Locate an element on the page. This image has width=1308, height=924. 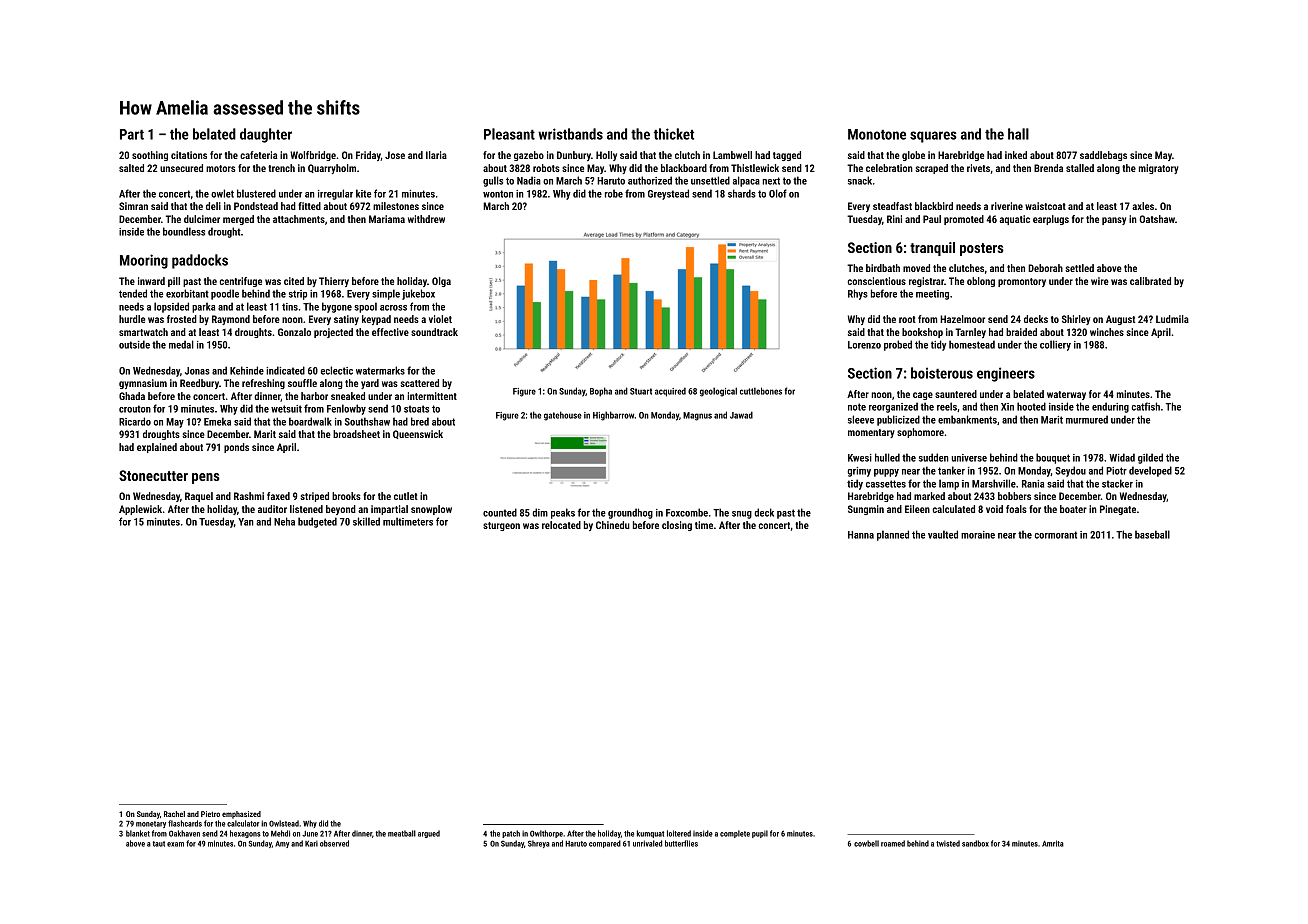
Rhys is located at coordinates (858, 294).
